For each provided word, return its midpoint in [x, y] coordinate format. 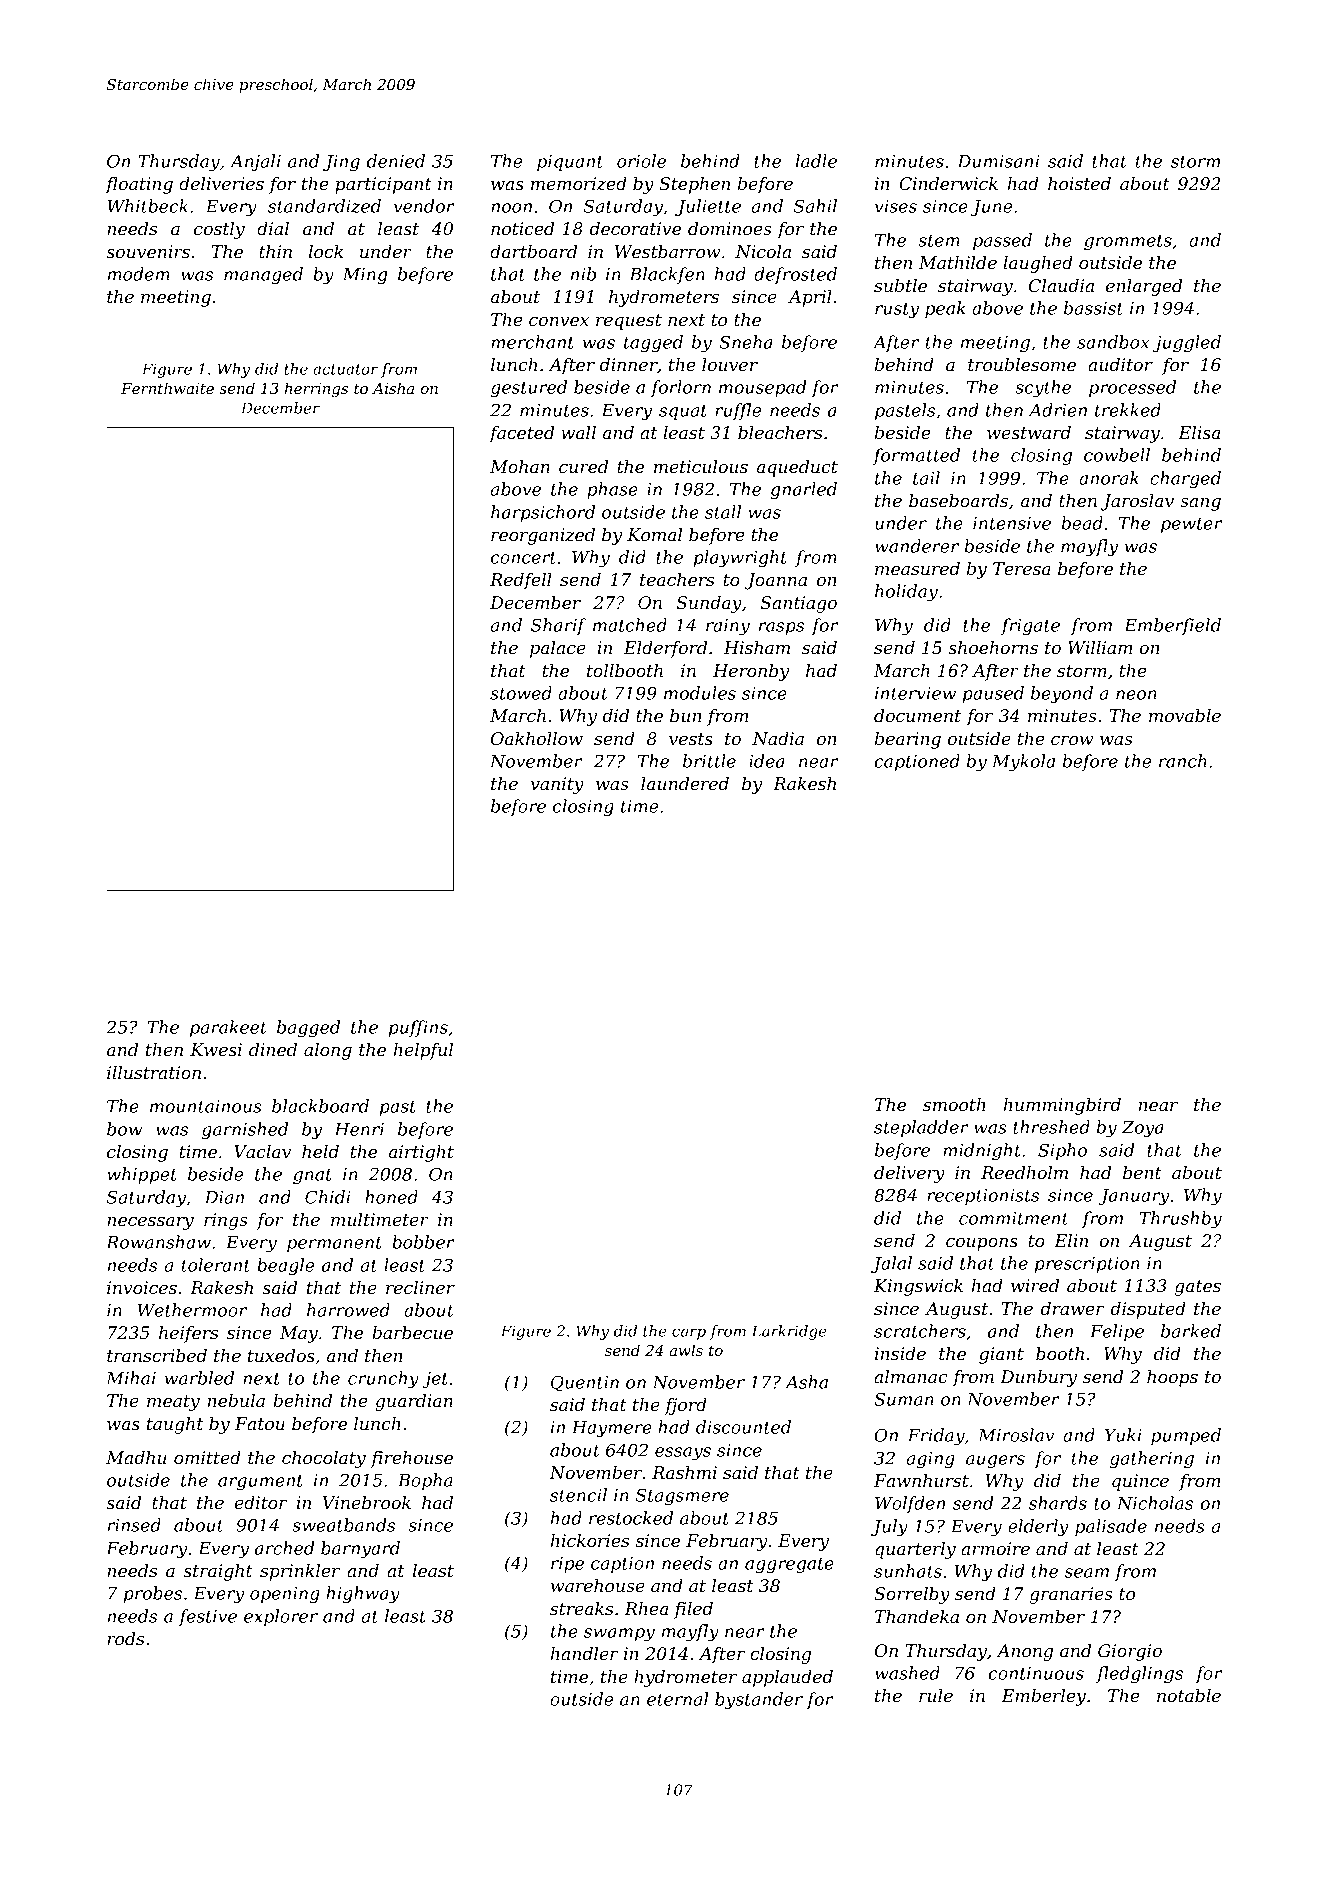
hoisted [1079, 183]
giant [1001, 1355]
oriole [641, 161]
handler [584, 1653]
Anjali [255, 163]
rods [125, 1638]
